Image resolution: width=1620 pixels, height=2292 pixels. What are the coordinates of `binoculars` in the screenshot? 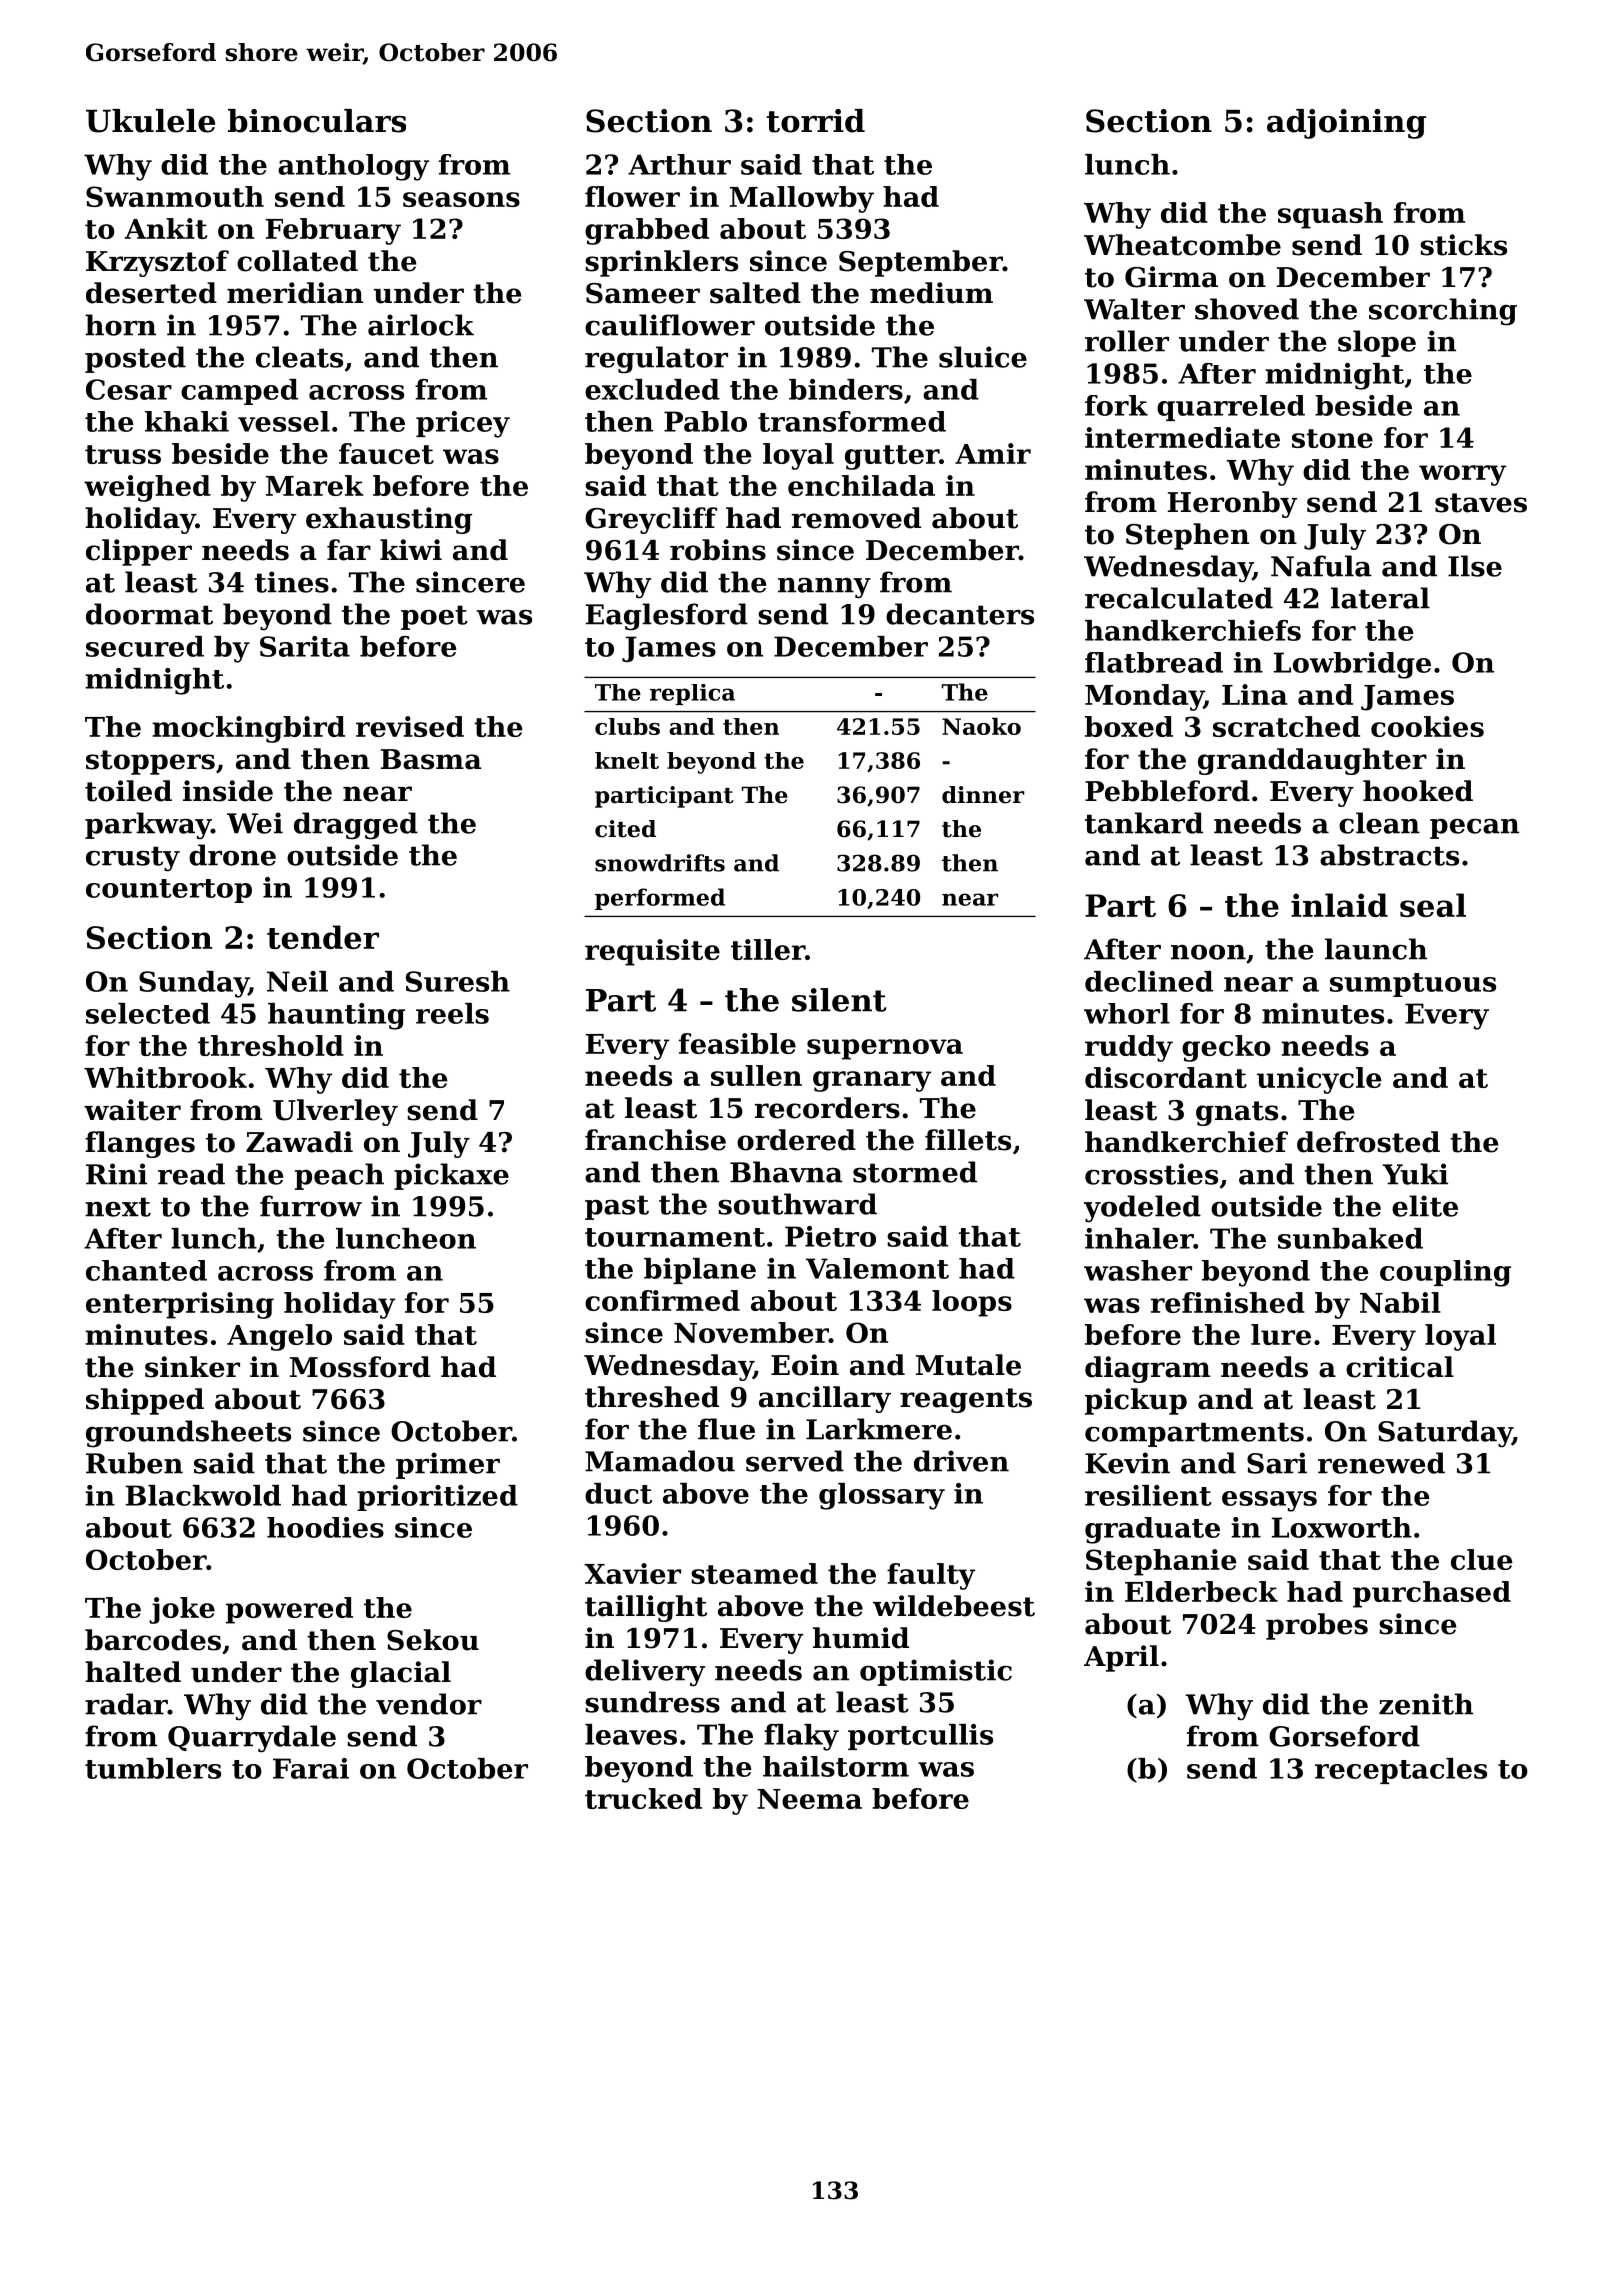 It's located at (317, 121).
